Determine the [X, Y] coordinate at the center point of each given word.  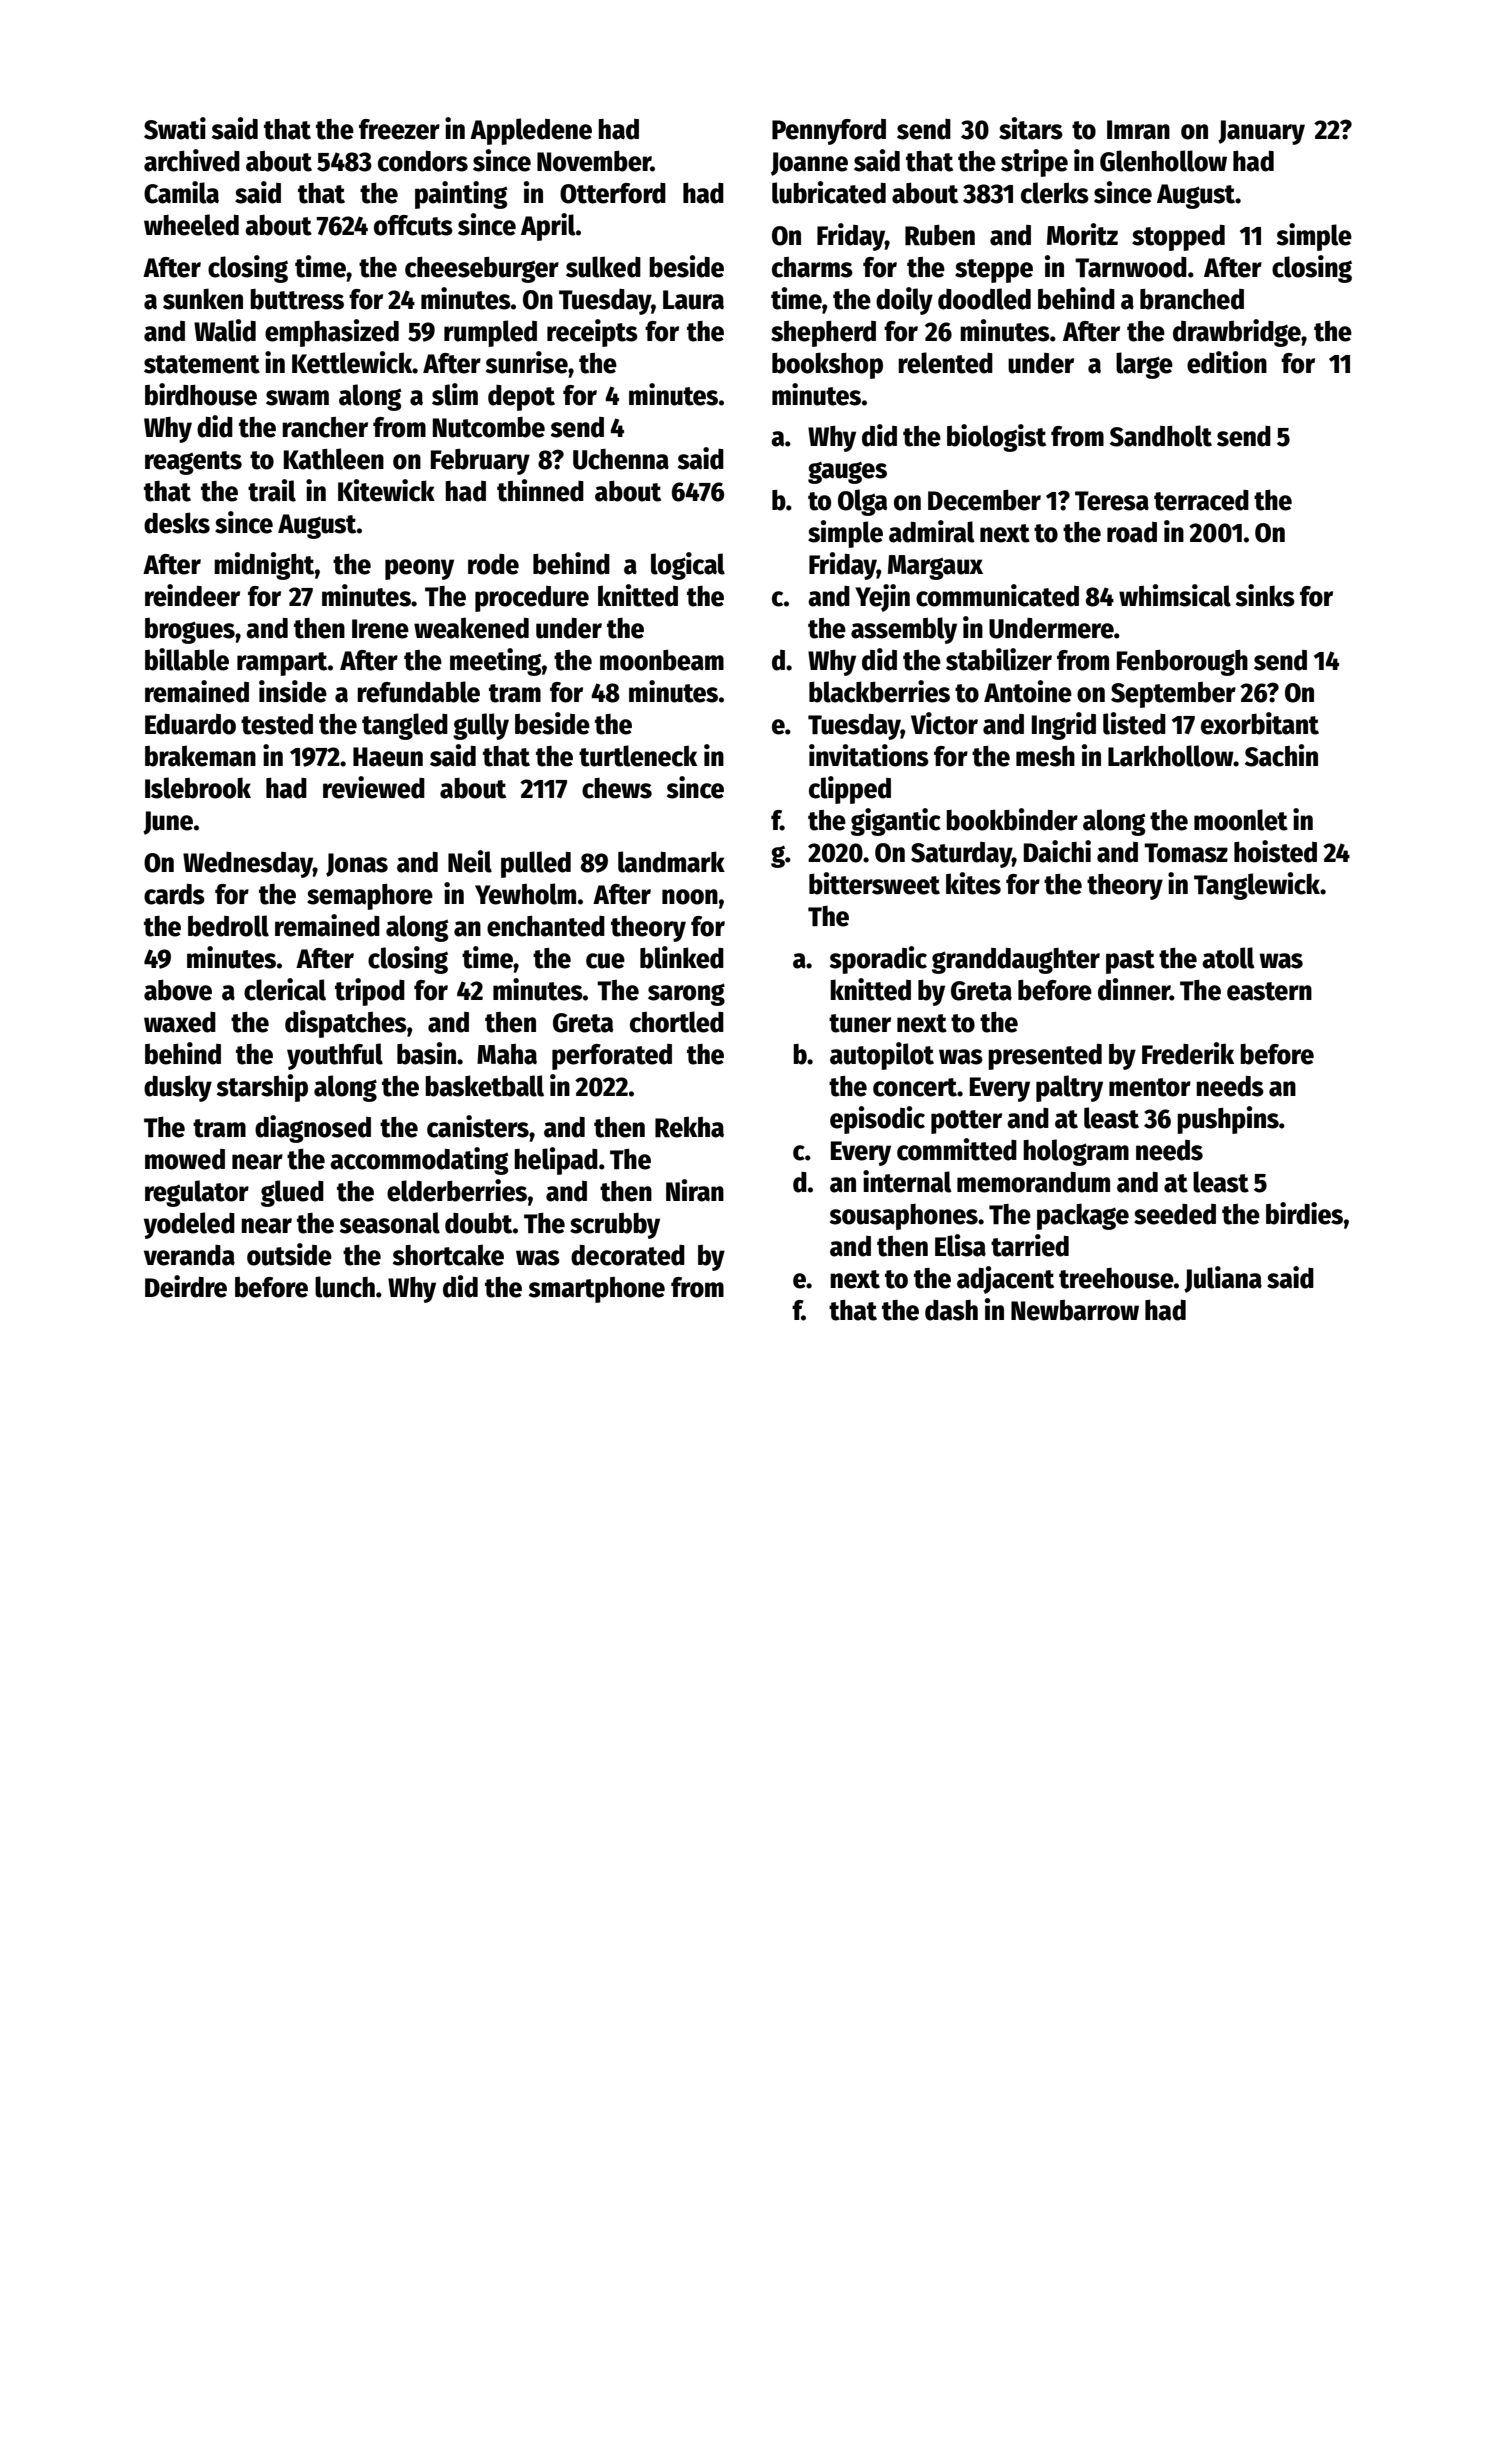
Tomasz [1186, 853]
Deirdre [186, 1286]
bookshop [827, 365]
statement [202, 364]
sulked [603, 267]
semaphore [370, 897]
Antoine [1028, 691]
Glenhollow [1163, 161]
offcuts [413, 225]
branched [1192, 299]
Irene [380, 629]
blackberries [879, 691]
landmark [671, 862]
